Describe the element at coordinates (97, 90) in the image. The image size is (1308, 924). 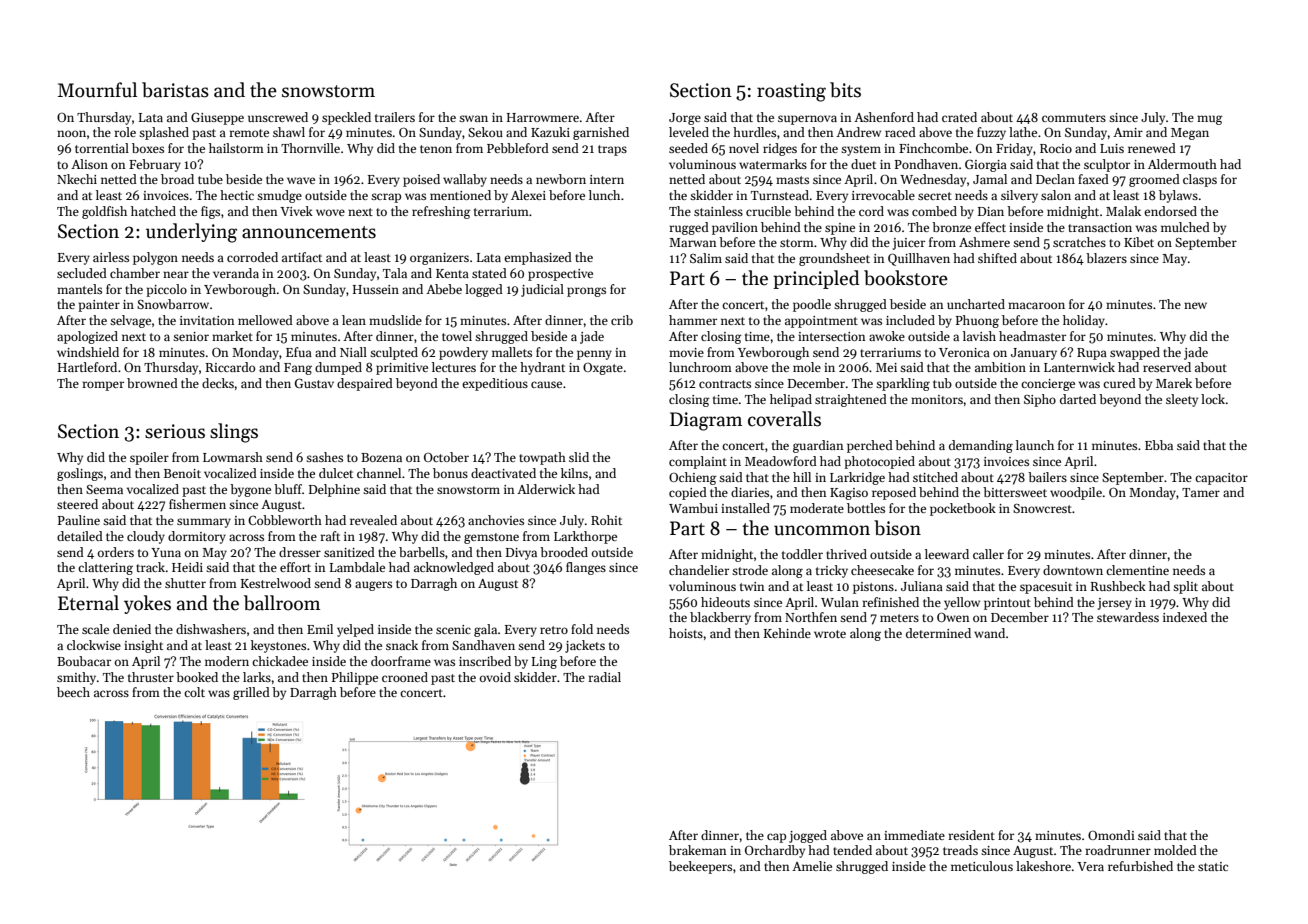
I see `Mournful` at that location.
